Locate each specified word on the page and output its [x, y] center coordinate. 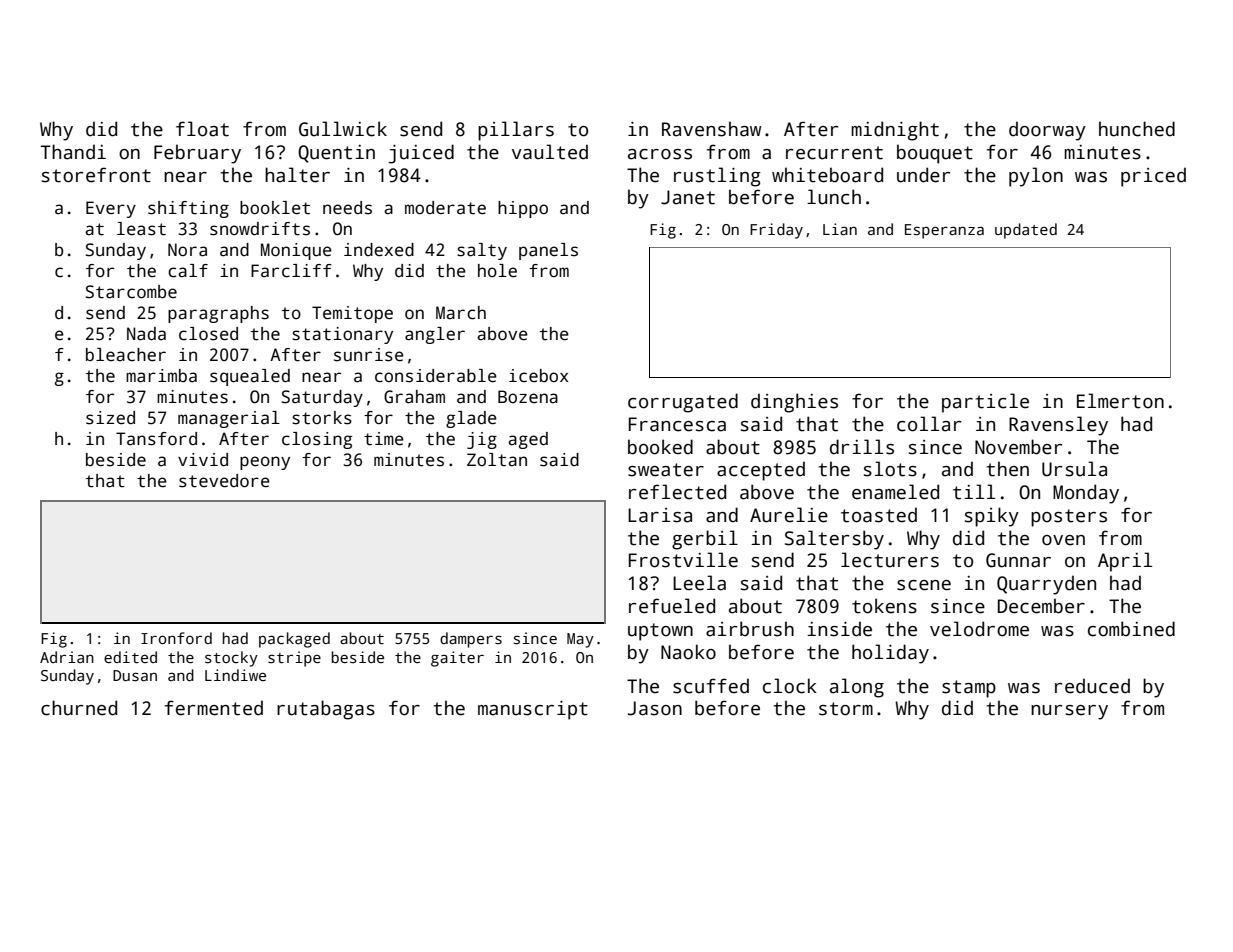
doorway [1047, 131]
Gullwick [343, 129]
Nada [146, 334]
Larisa [660, 515]
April [1125, 562]
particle [985, 403]
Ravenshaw [711, 129]
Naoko [688, 652]
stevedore [224, 481]
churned [79, 708]
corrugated [683, 403]
